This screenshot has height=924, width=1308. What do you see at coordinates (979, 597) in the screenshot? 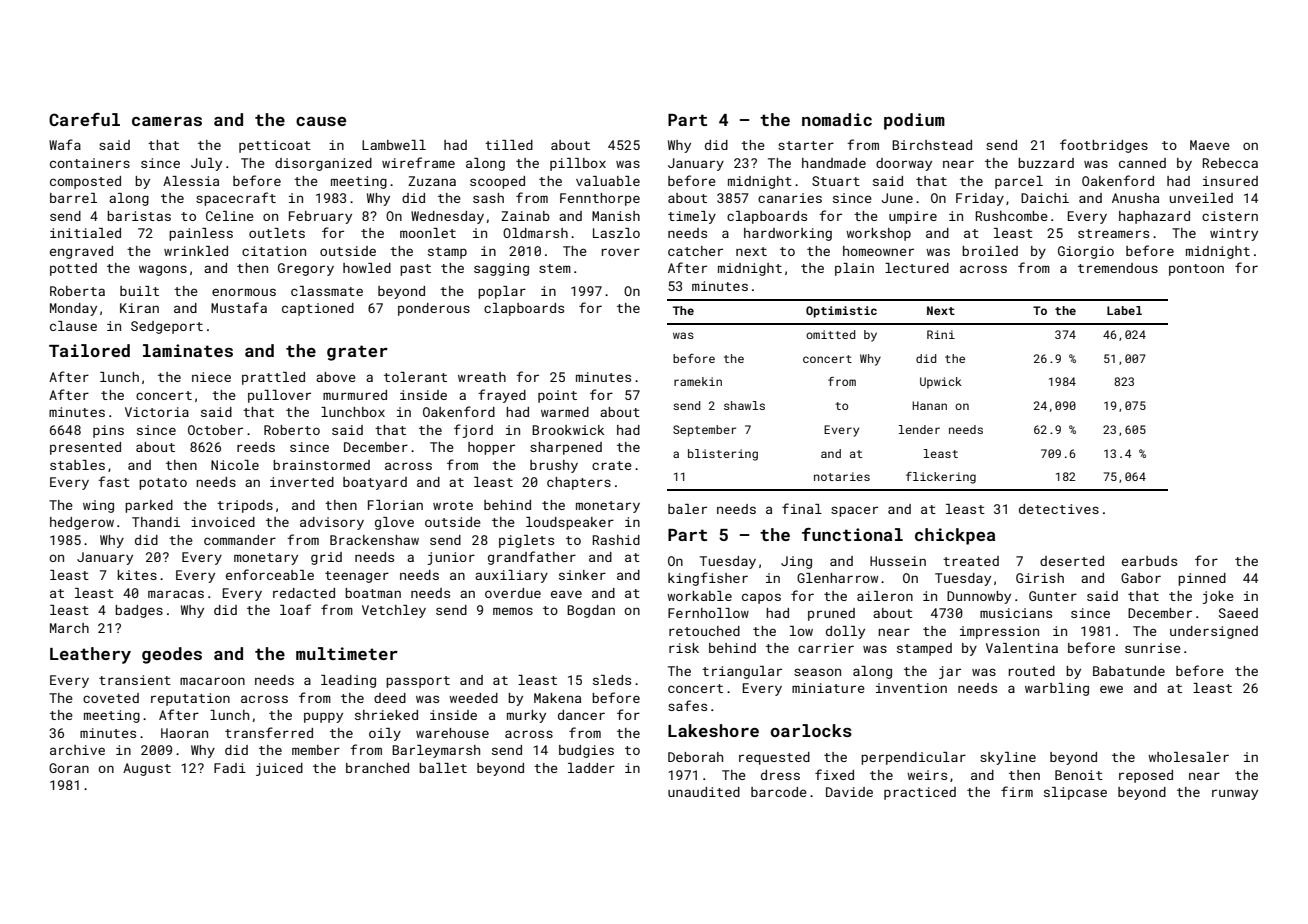
I see `Dunnowby` at bounding box center [979, 597].
